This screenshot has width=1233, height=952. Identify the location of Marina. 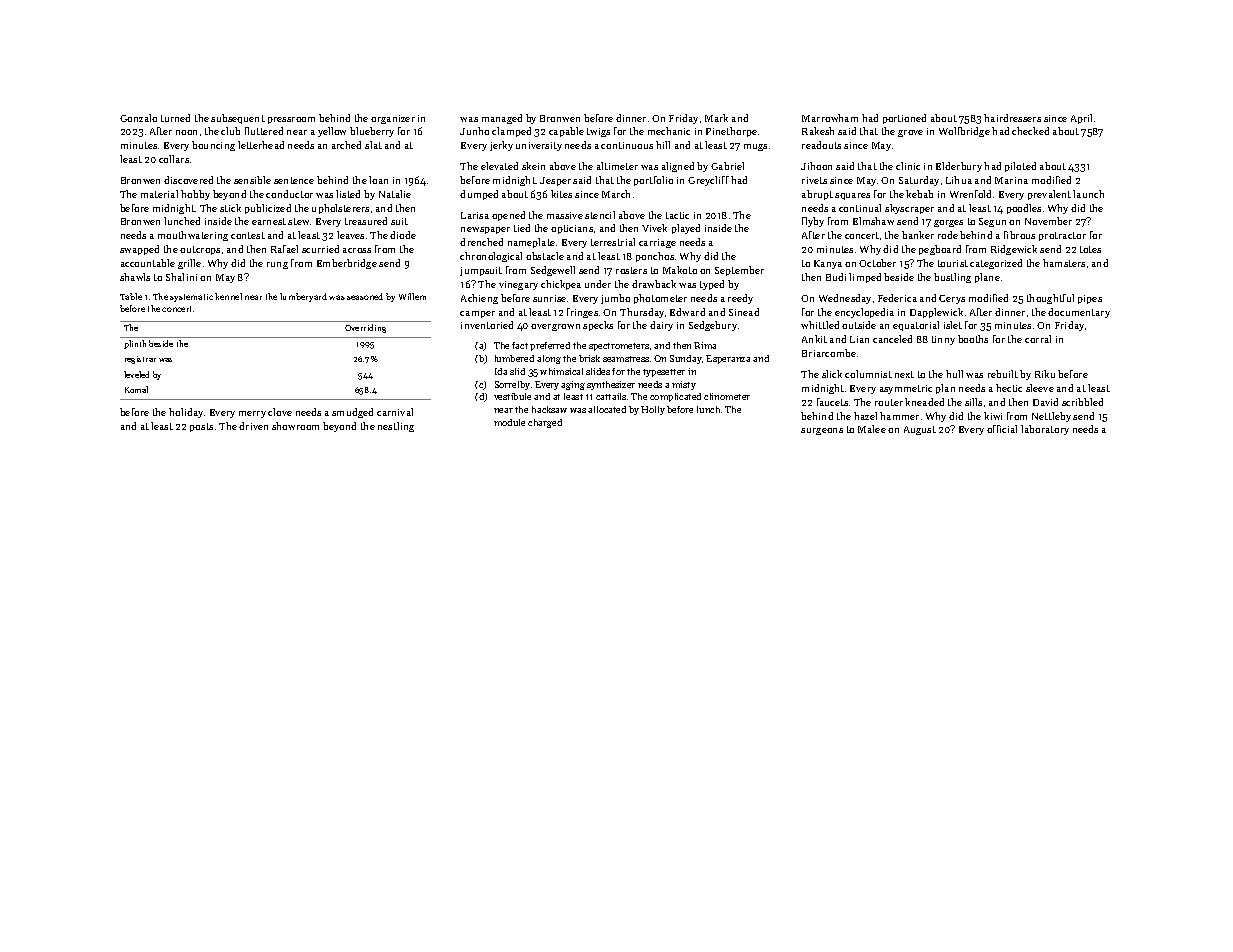
(1011, 180).
